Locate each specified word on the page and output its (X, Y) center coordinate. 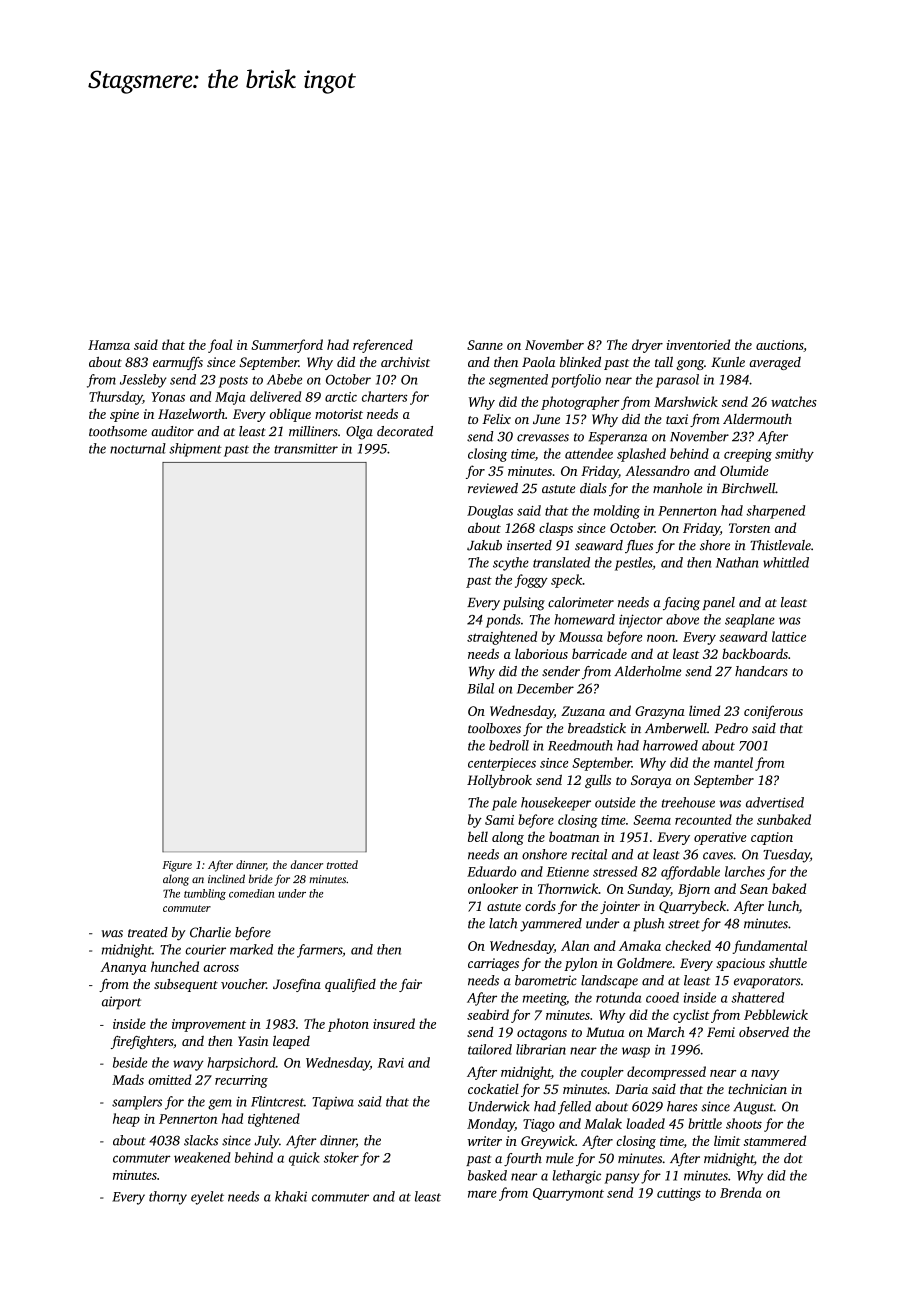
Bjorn (694, 890)
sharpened (775, 512)
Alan (575, 945)
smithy (794, 455)
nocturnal (138, 448)
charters (385, 396)
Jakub (484, 545)
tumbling (205, 894)
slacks (201, 1140)
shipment (195, 450)
